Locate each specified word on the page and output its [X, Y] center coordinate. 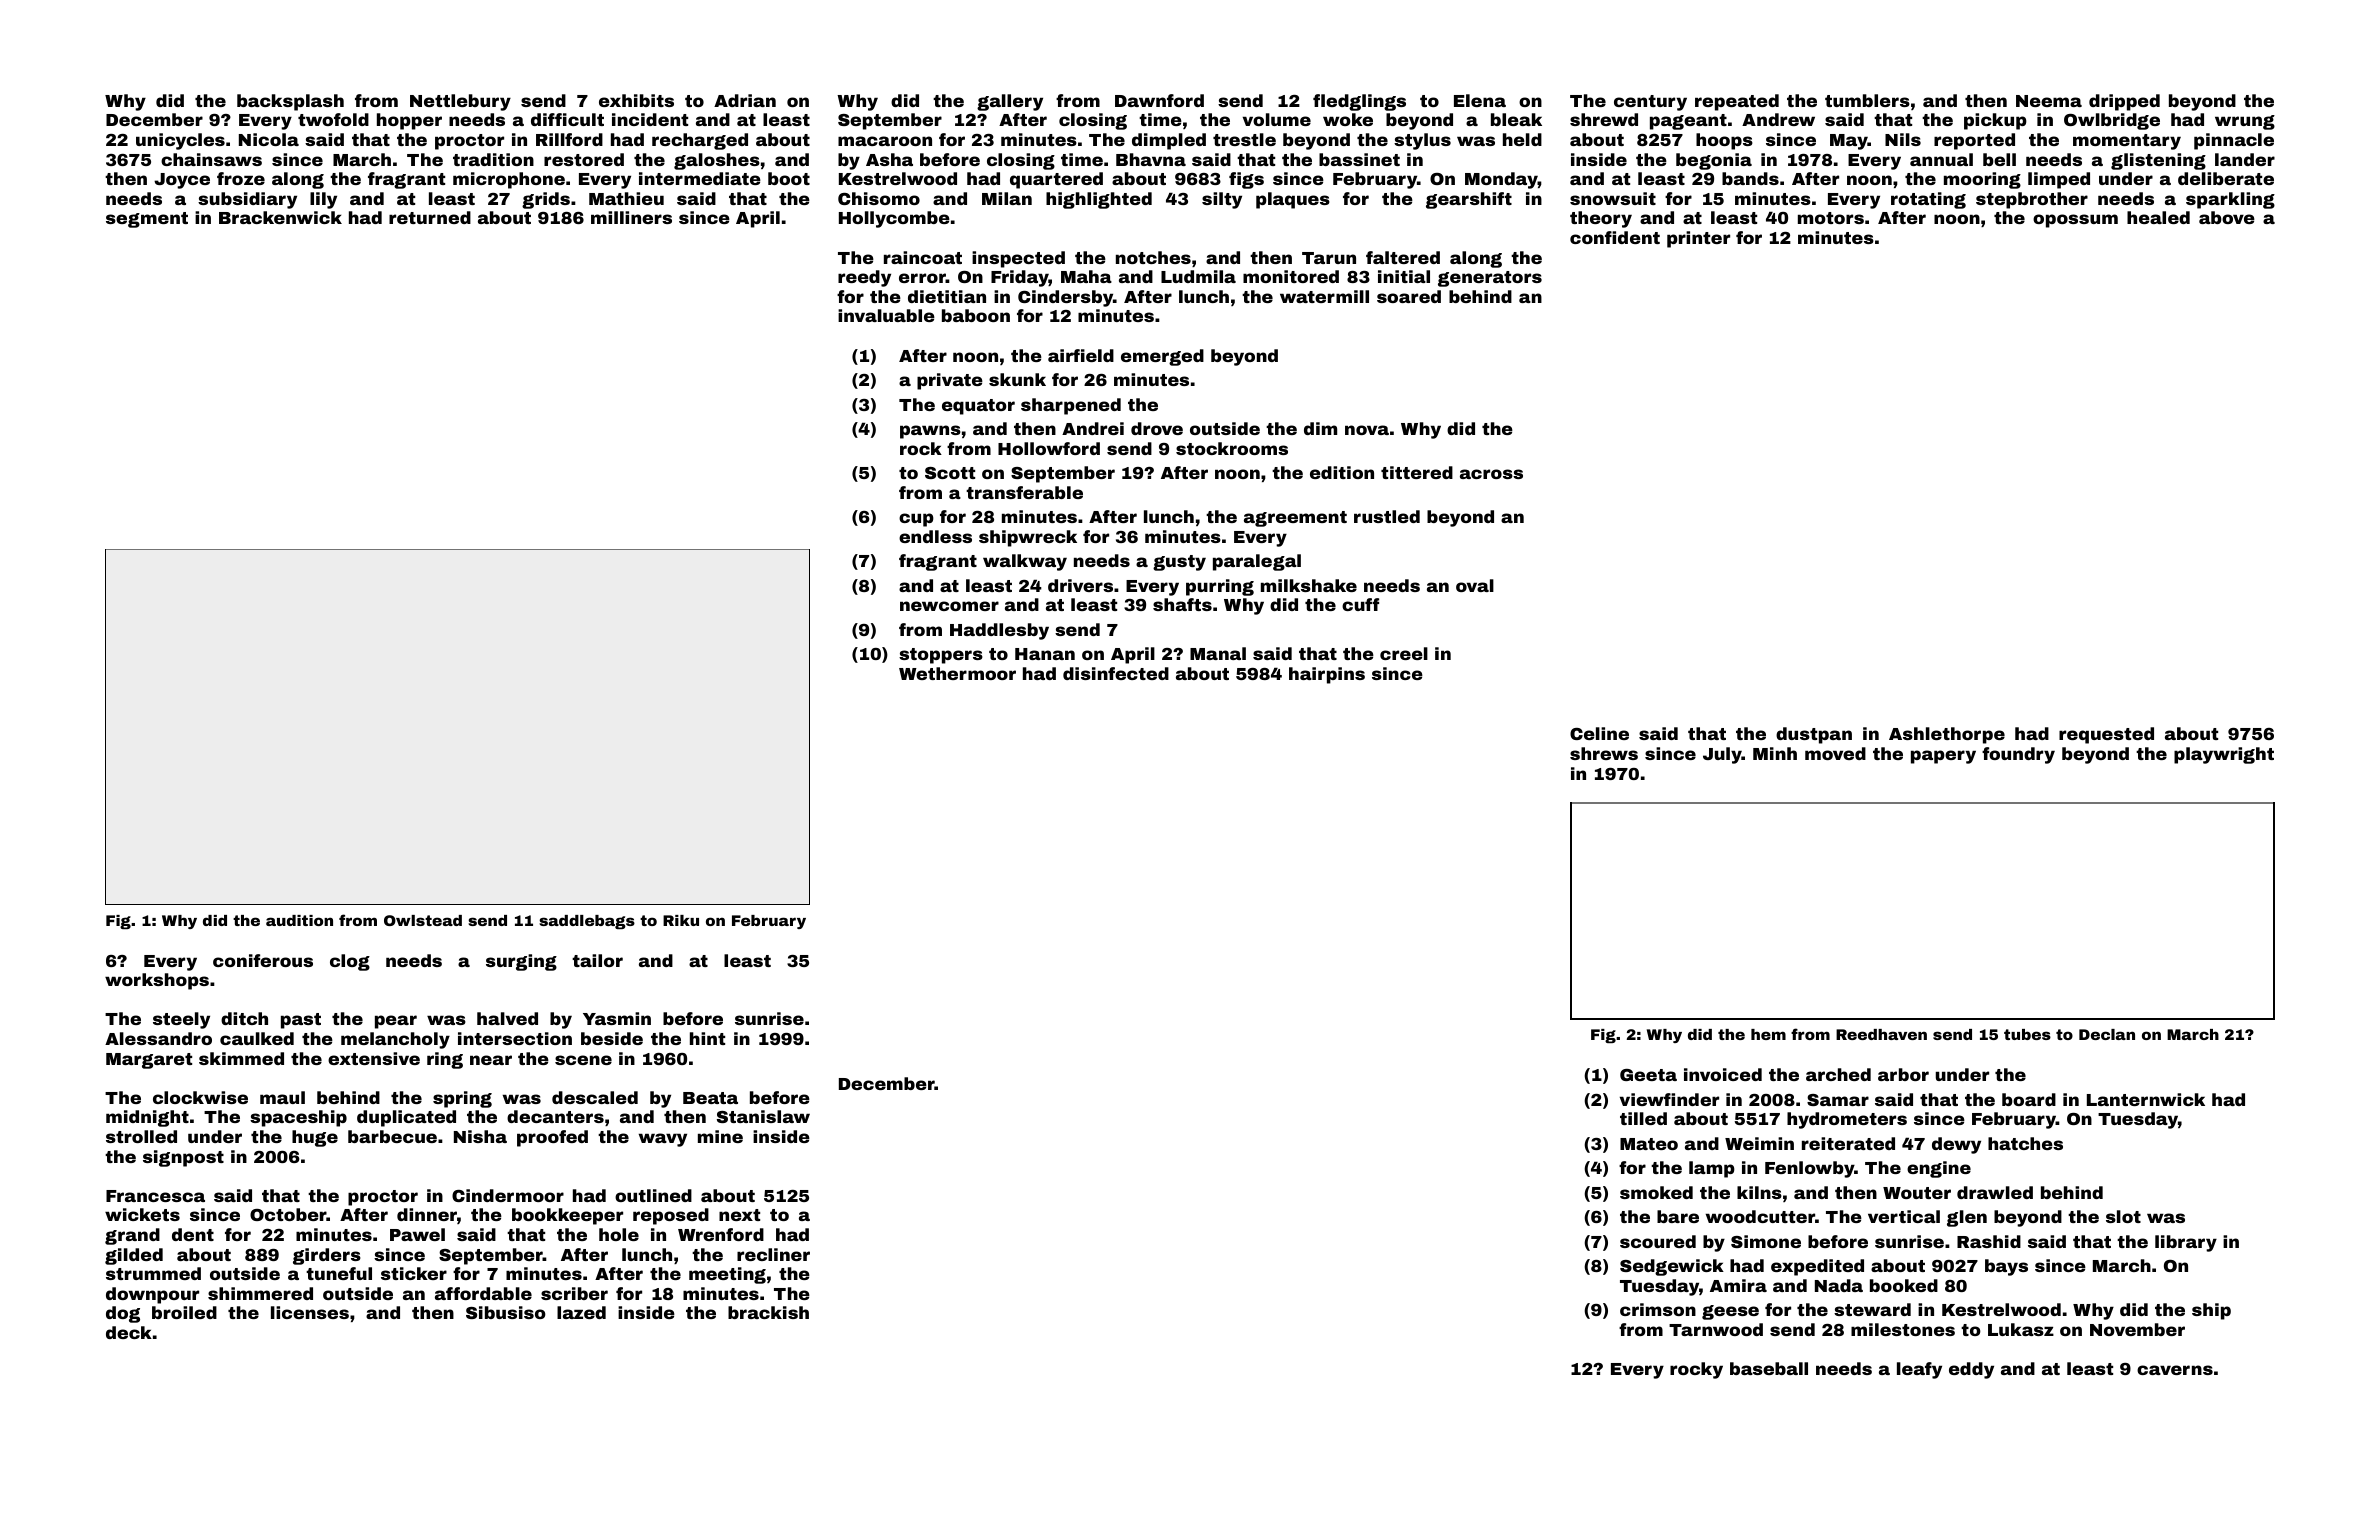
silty [1222, 200]
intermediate [700, 178]
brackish [768, 1312]
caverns [2175, 1370]
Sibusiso [506, 1312]
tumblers [1867, 100]
